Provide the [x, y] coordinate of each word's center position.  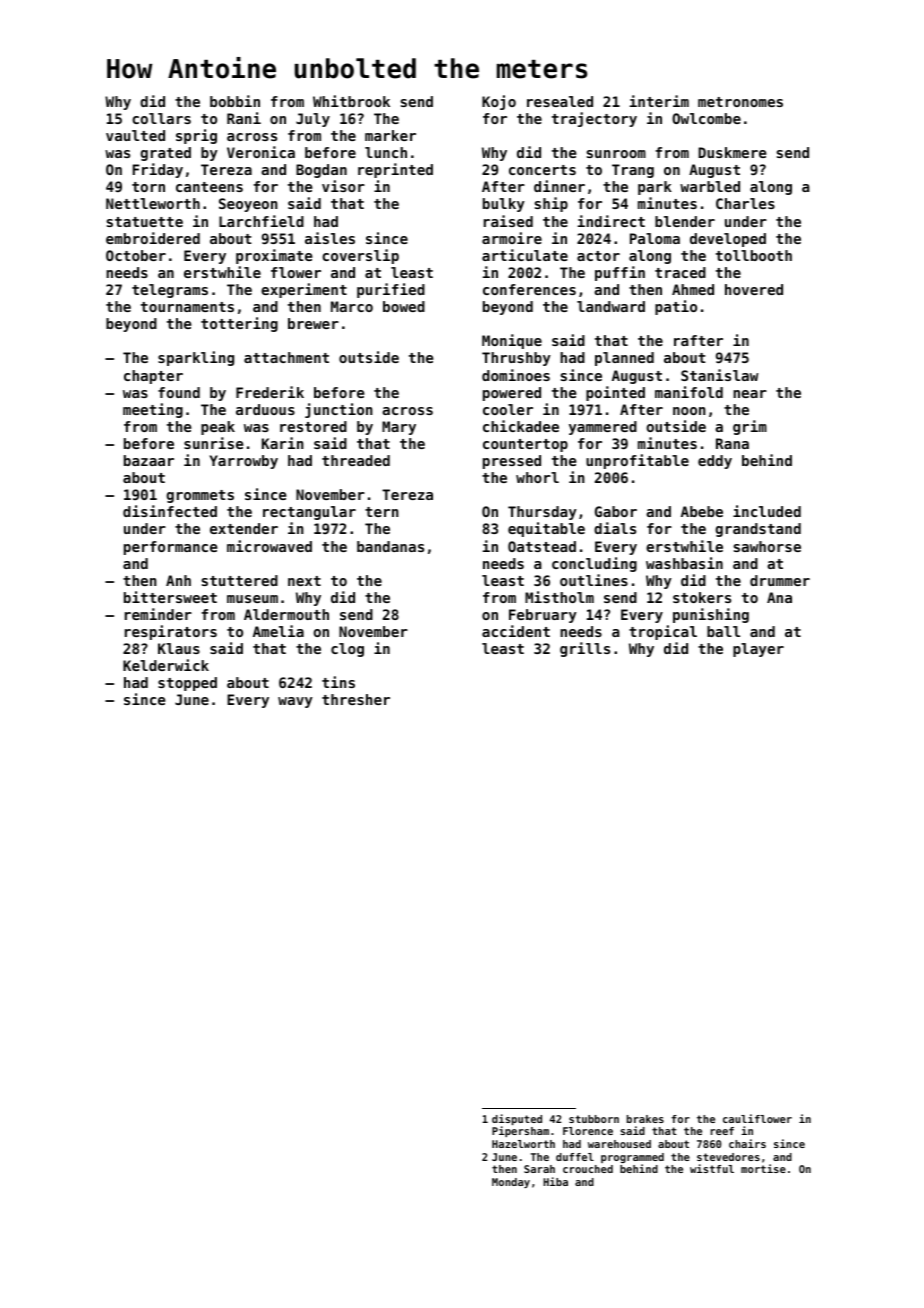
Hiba [555, 1181]
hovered [754, 289]
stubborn [594, 1119]
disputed [517, 1119]
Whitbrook [351, 101]
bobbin [235, 101]
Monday [511, 1183]
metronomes [740, 102]
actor [598, 256]
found [179, 392]
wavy [295, 702]
